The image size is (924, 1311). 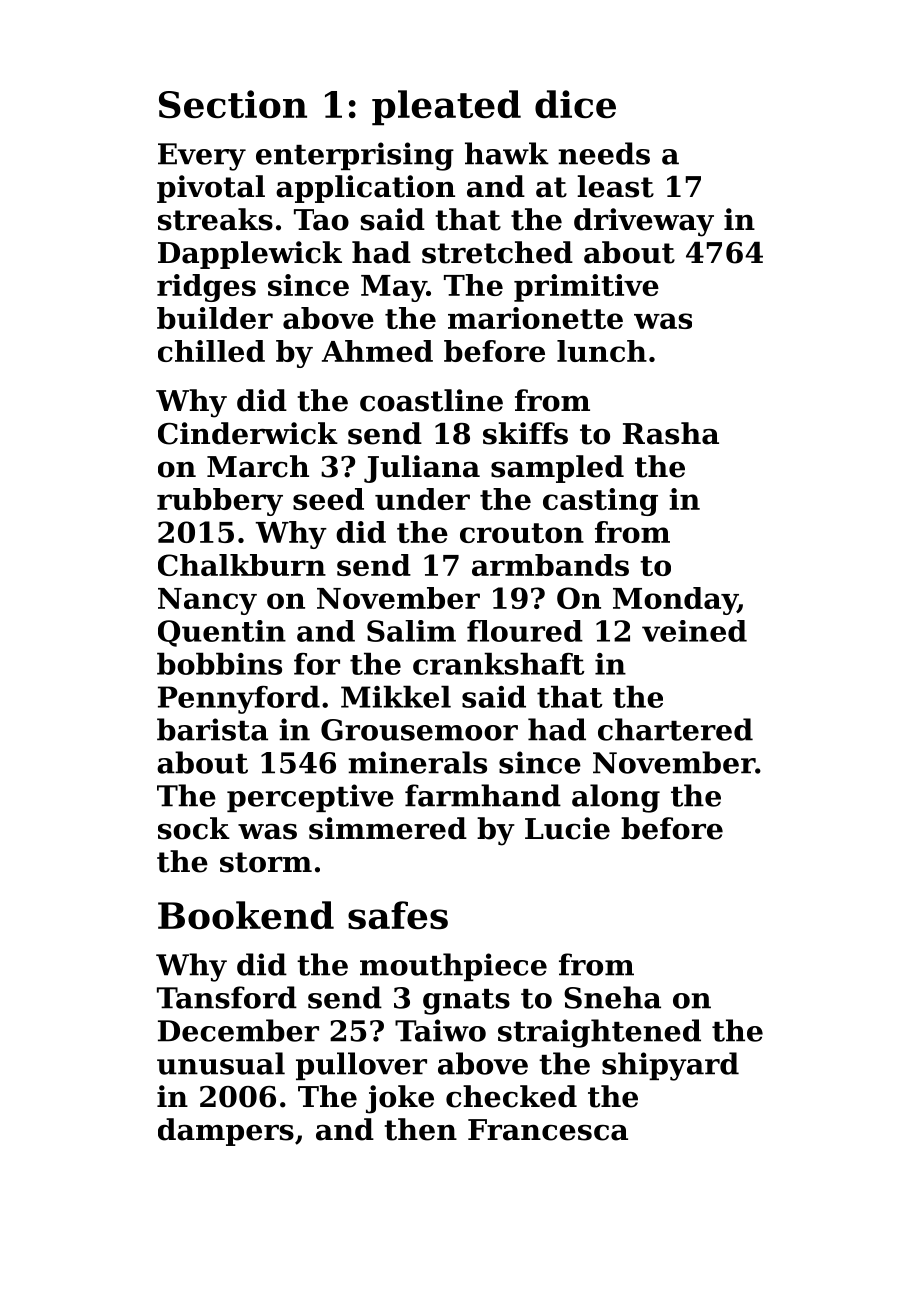 I want to click on stretched, so click(x=497, y=252).
